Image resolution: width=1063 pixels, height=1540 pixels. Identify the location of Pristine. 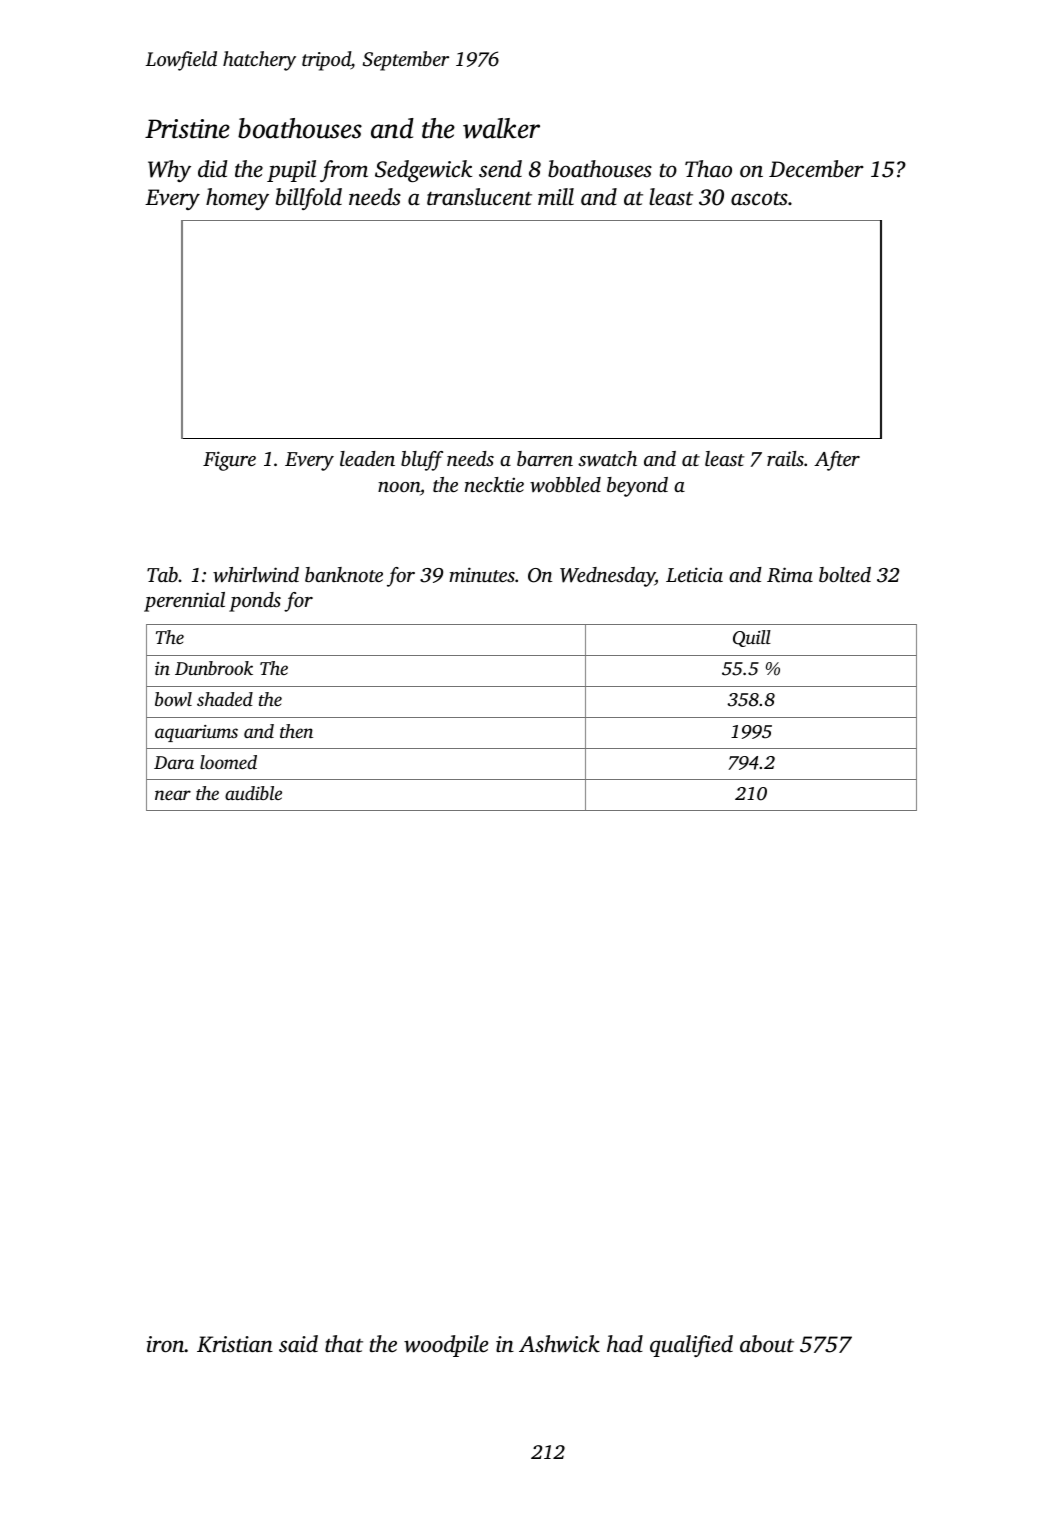
(187, 129).
